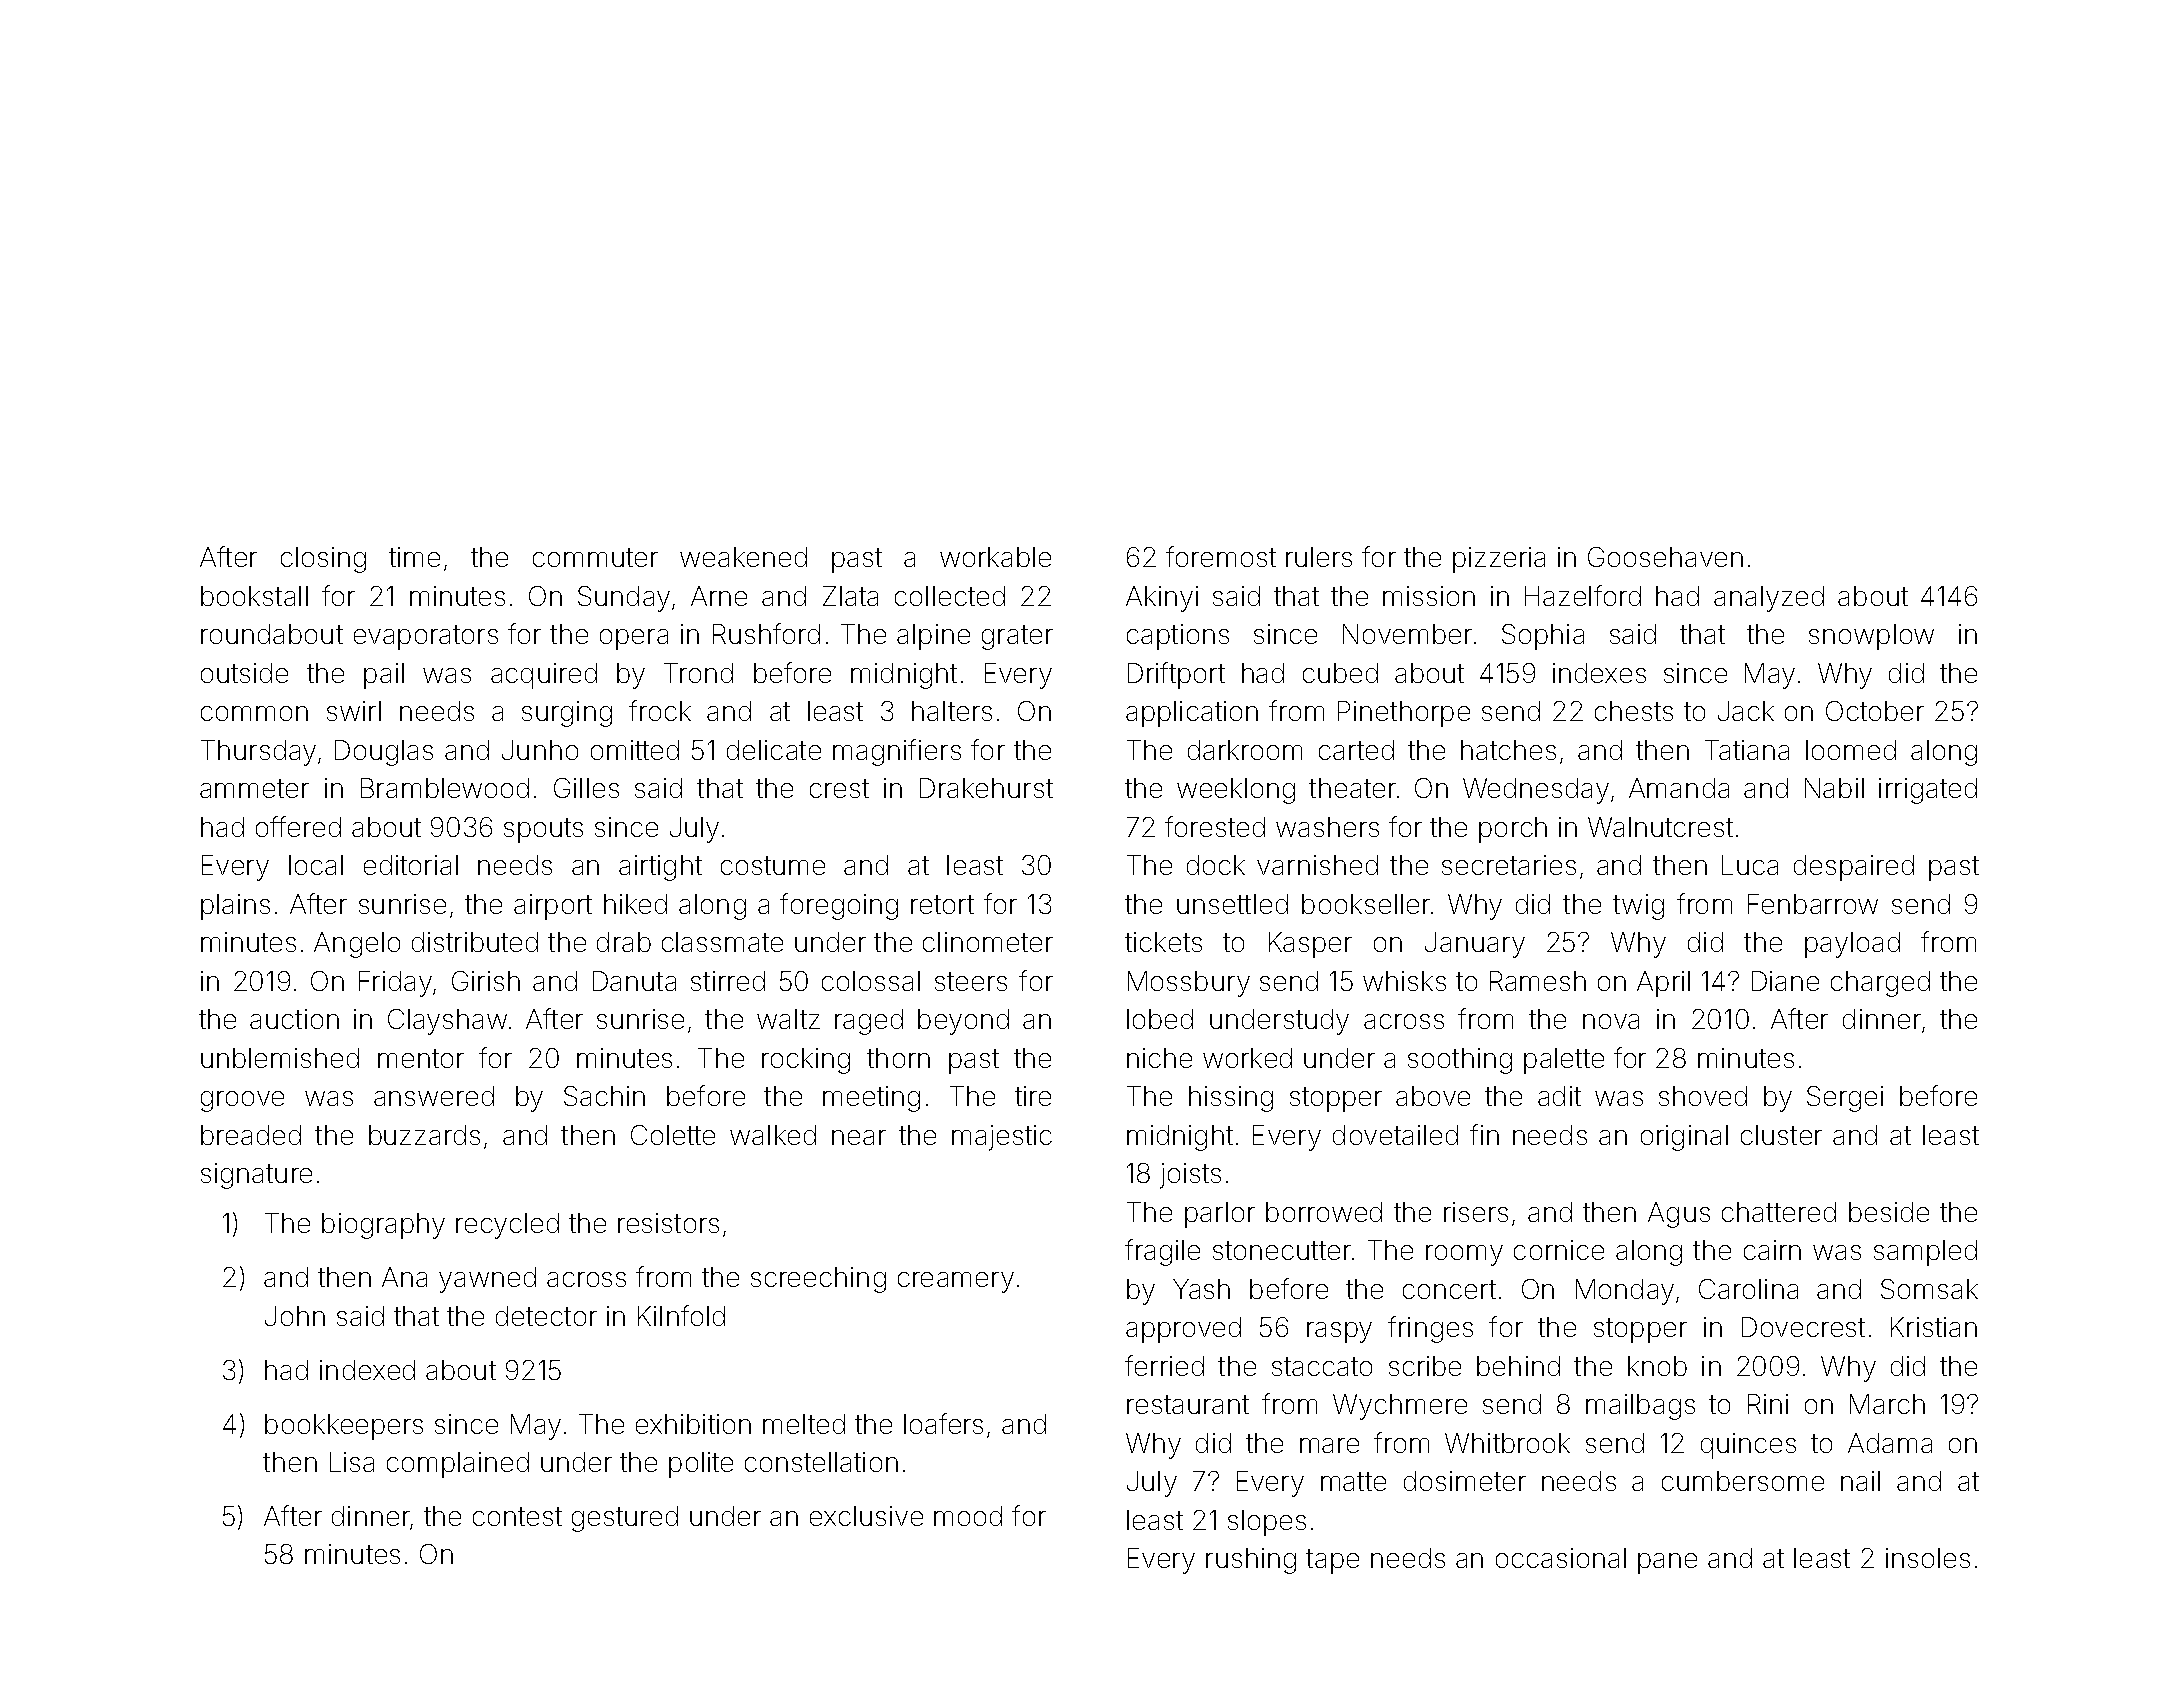  Describe the element at coordinates (668, 1223) in the screenshot. I see `resistors` at that location.
